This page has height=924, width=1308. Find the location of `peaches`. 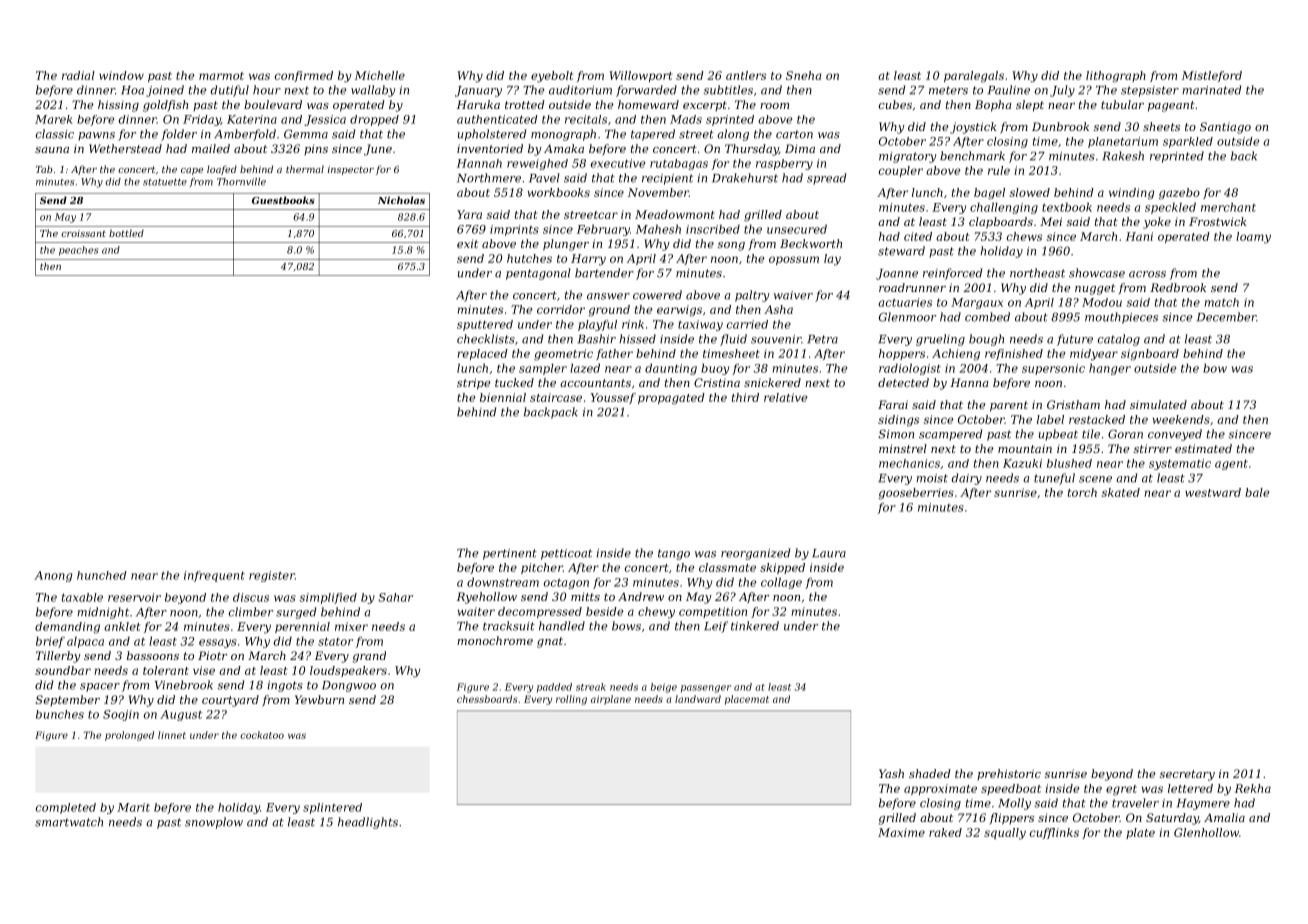

peaches is located at coordinates (78, 251).
